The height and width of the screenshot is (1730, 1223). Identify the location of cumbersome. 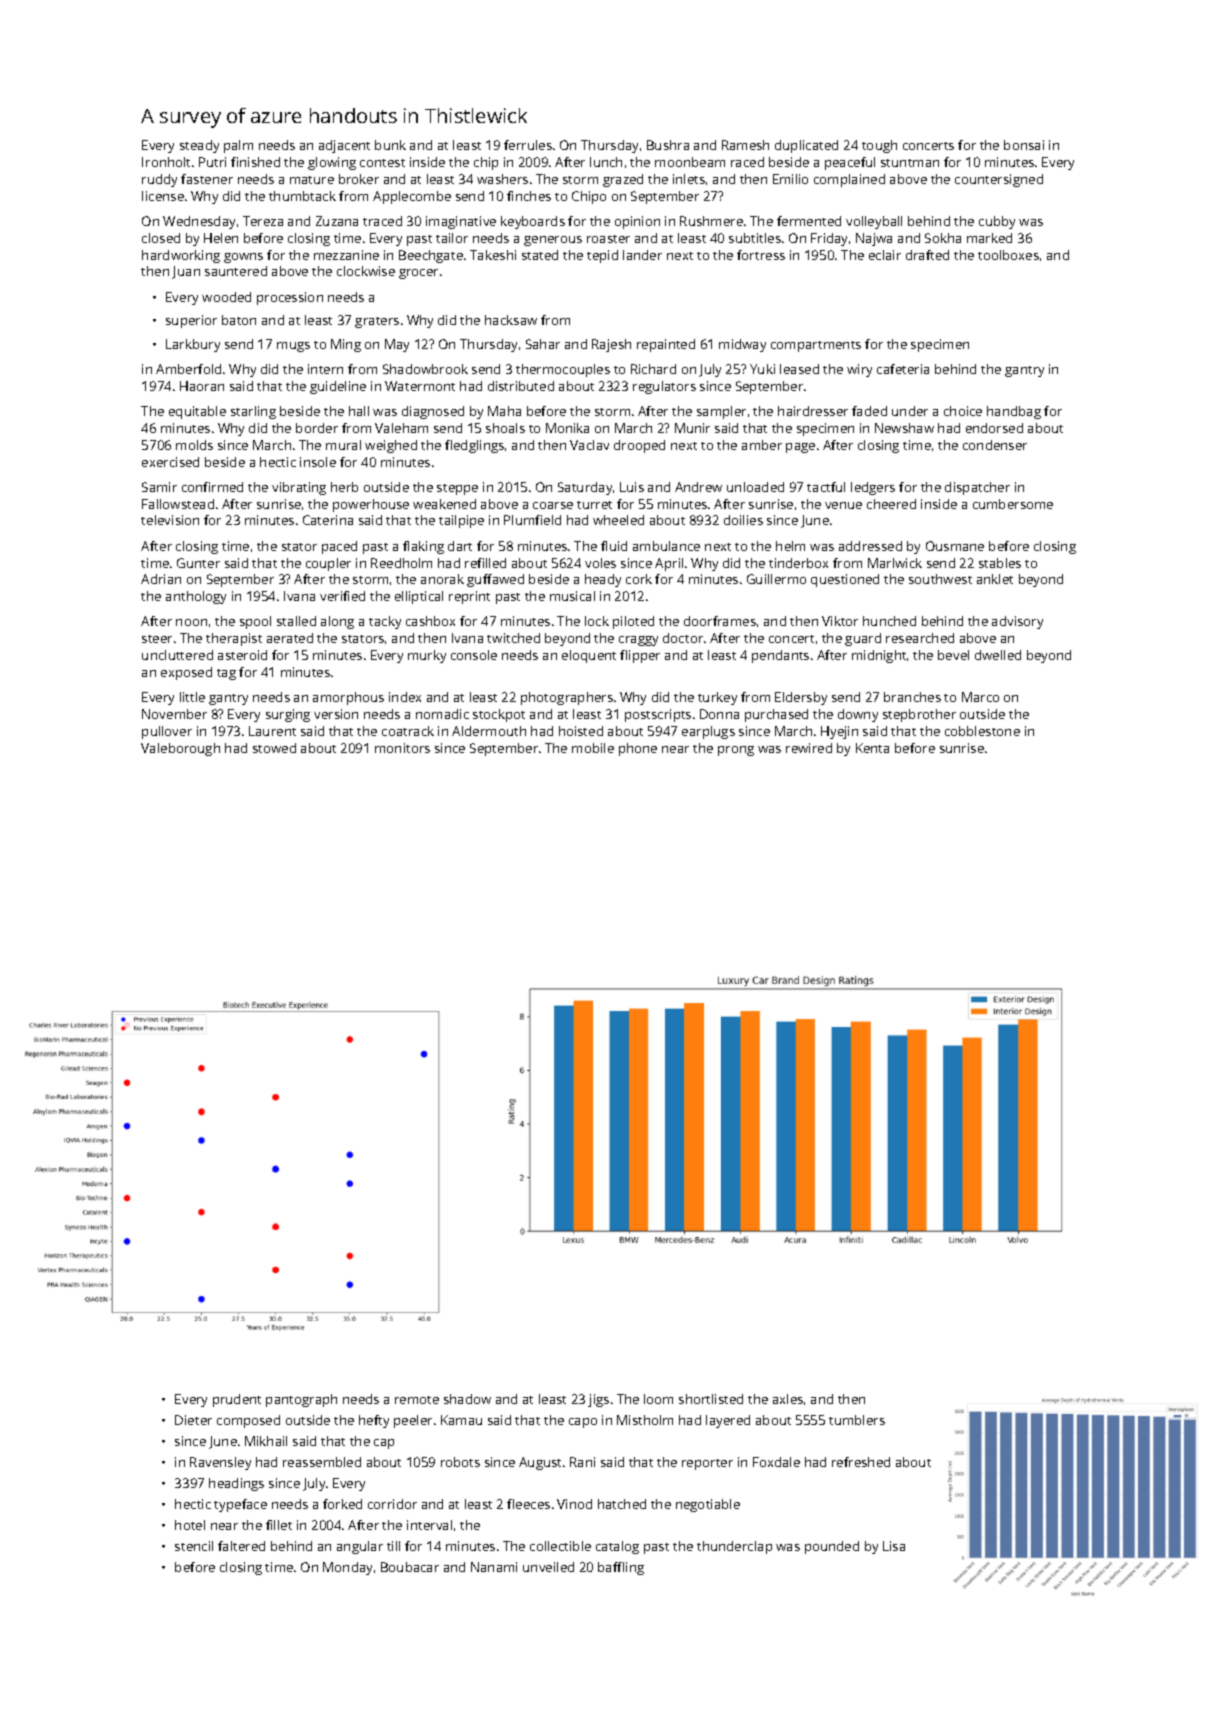
(1013, 504).
